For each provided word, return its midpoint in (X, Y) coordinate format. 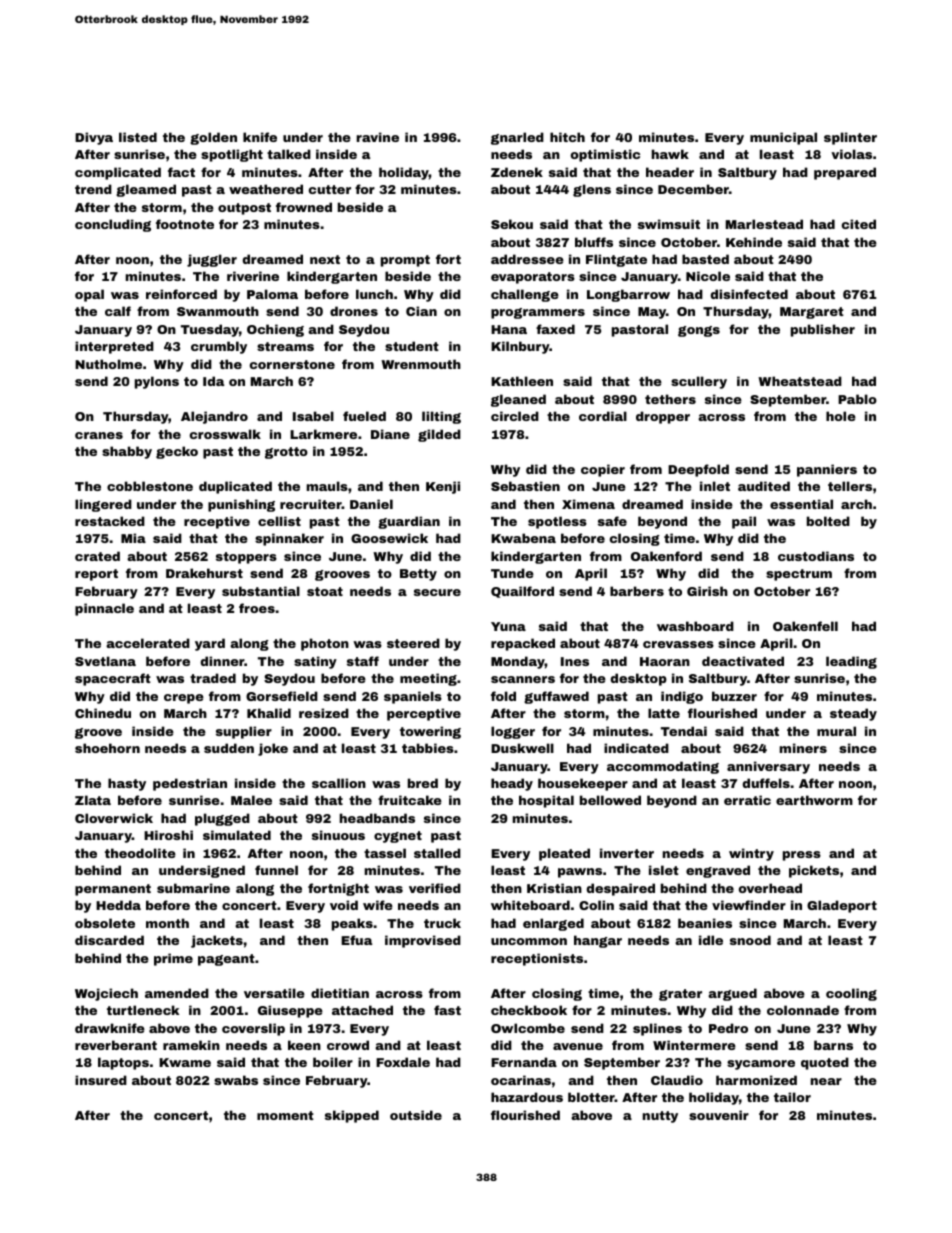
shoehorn (107, 748)
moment (285, 1115)
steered (413, 643)
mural (836, 731)
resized (324, 713)
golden (213, 138)
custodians (816, 556)
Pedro (728, 1028)
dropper (663, 417)
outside (416, 1115)
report (96, 575)
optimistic (605, 155)
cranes (99, 435)
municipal (783, 138)
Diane (390, 434)
